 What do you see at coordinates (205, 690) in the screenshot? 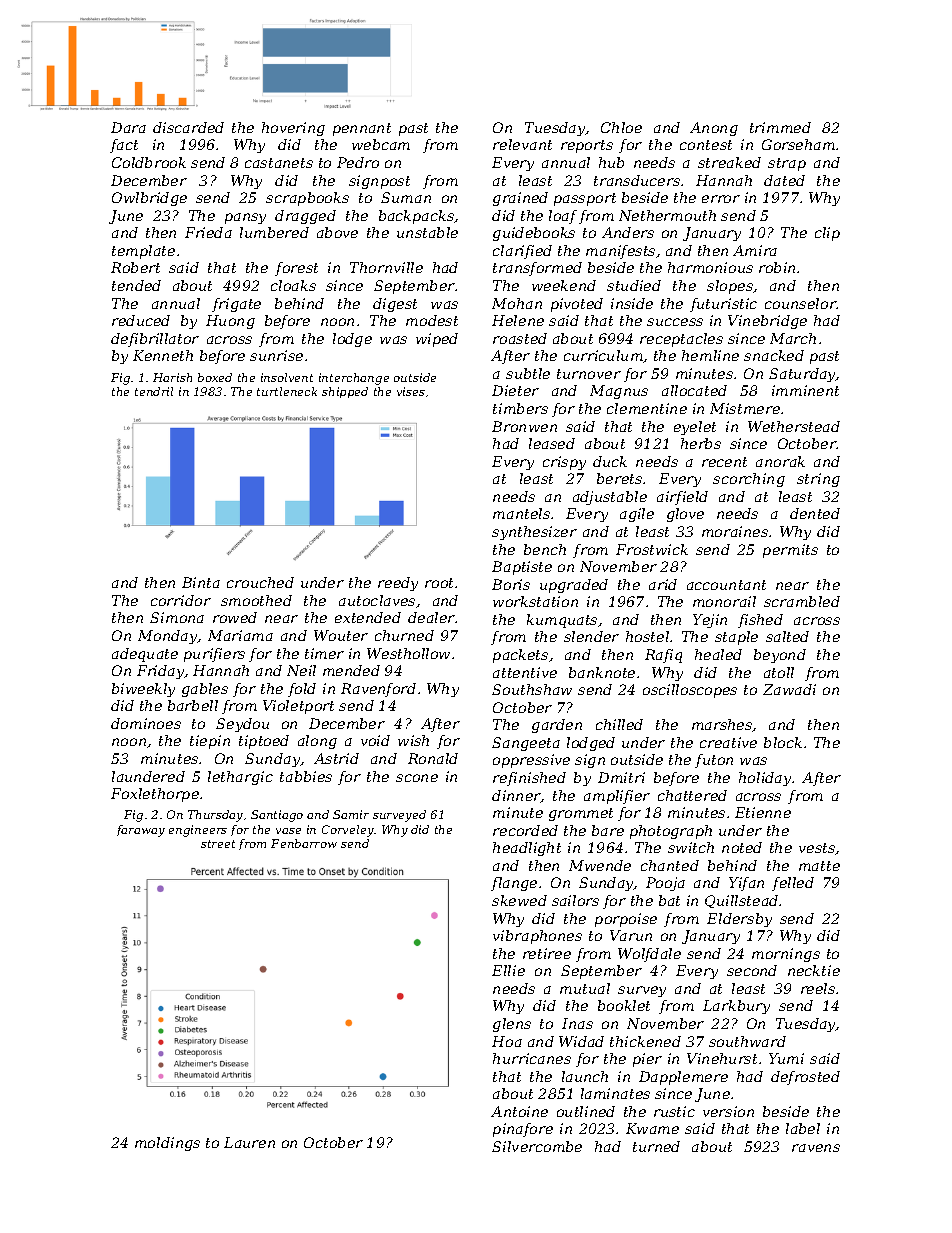
I see `gables` at bounding box center [205, 690].
